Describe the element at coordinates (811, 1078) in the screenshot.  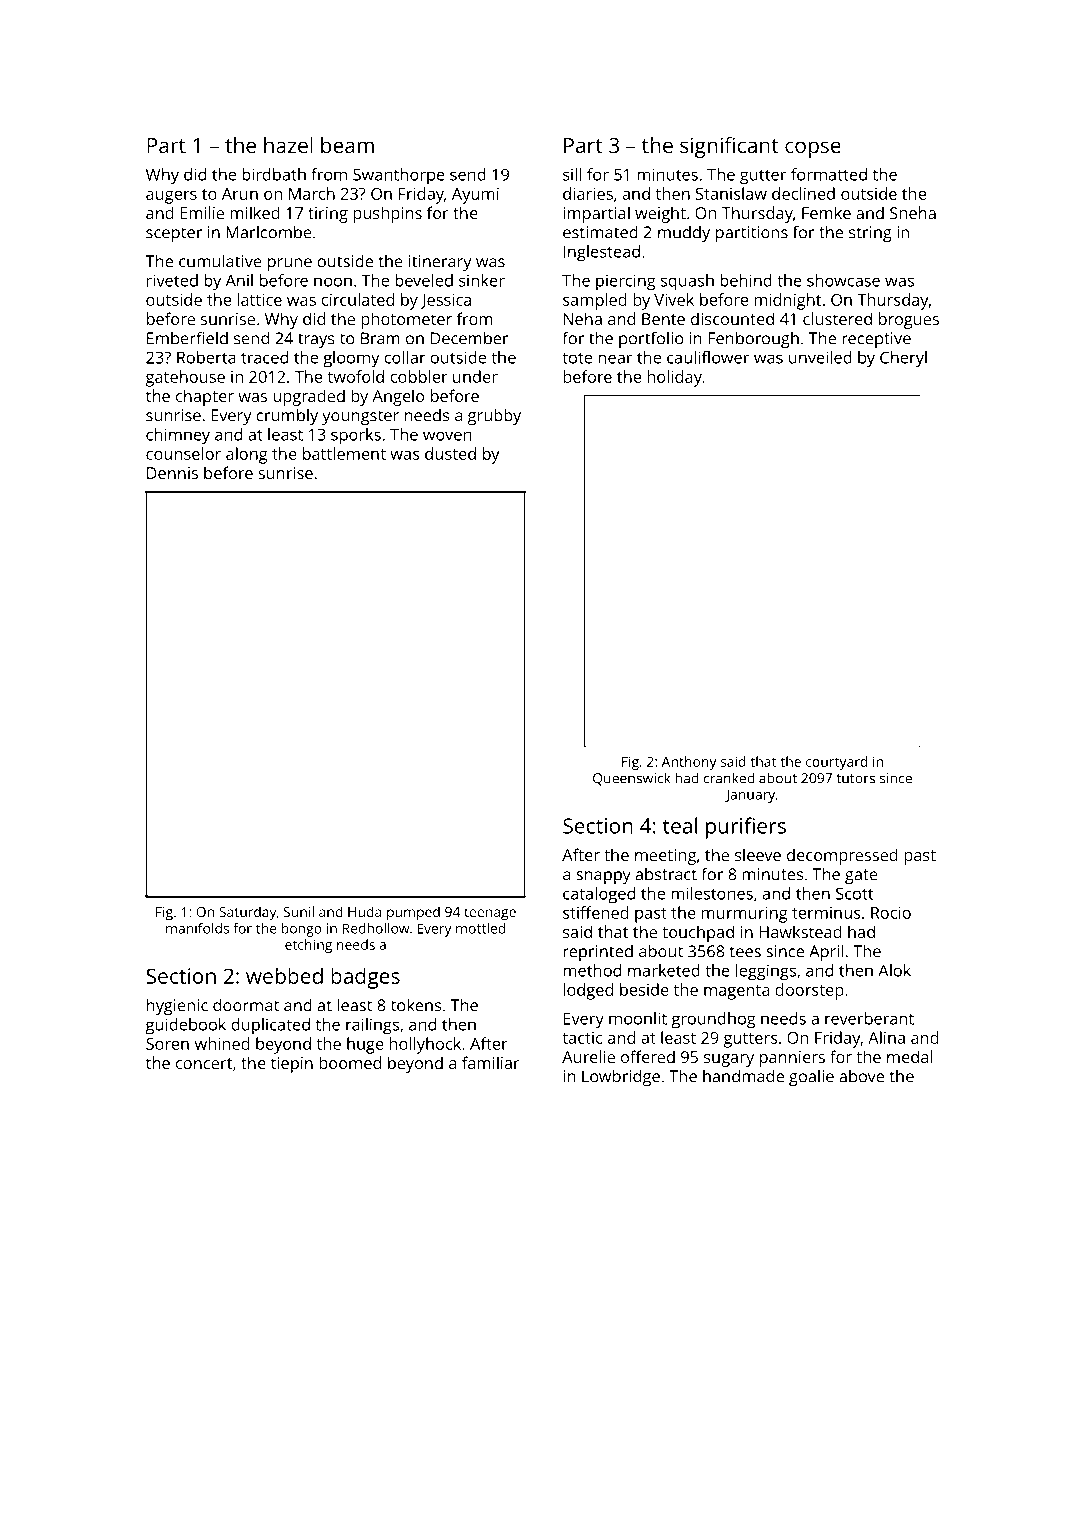
I see `goalie` at that location.
